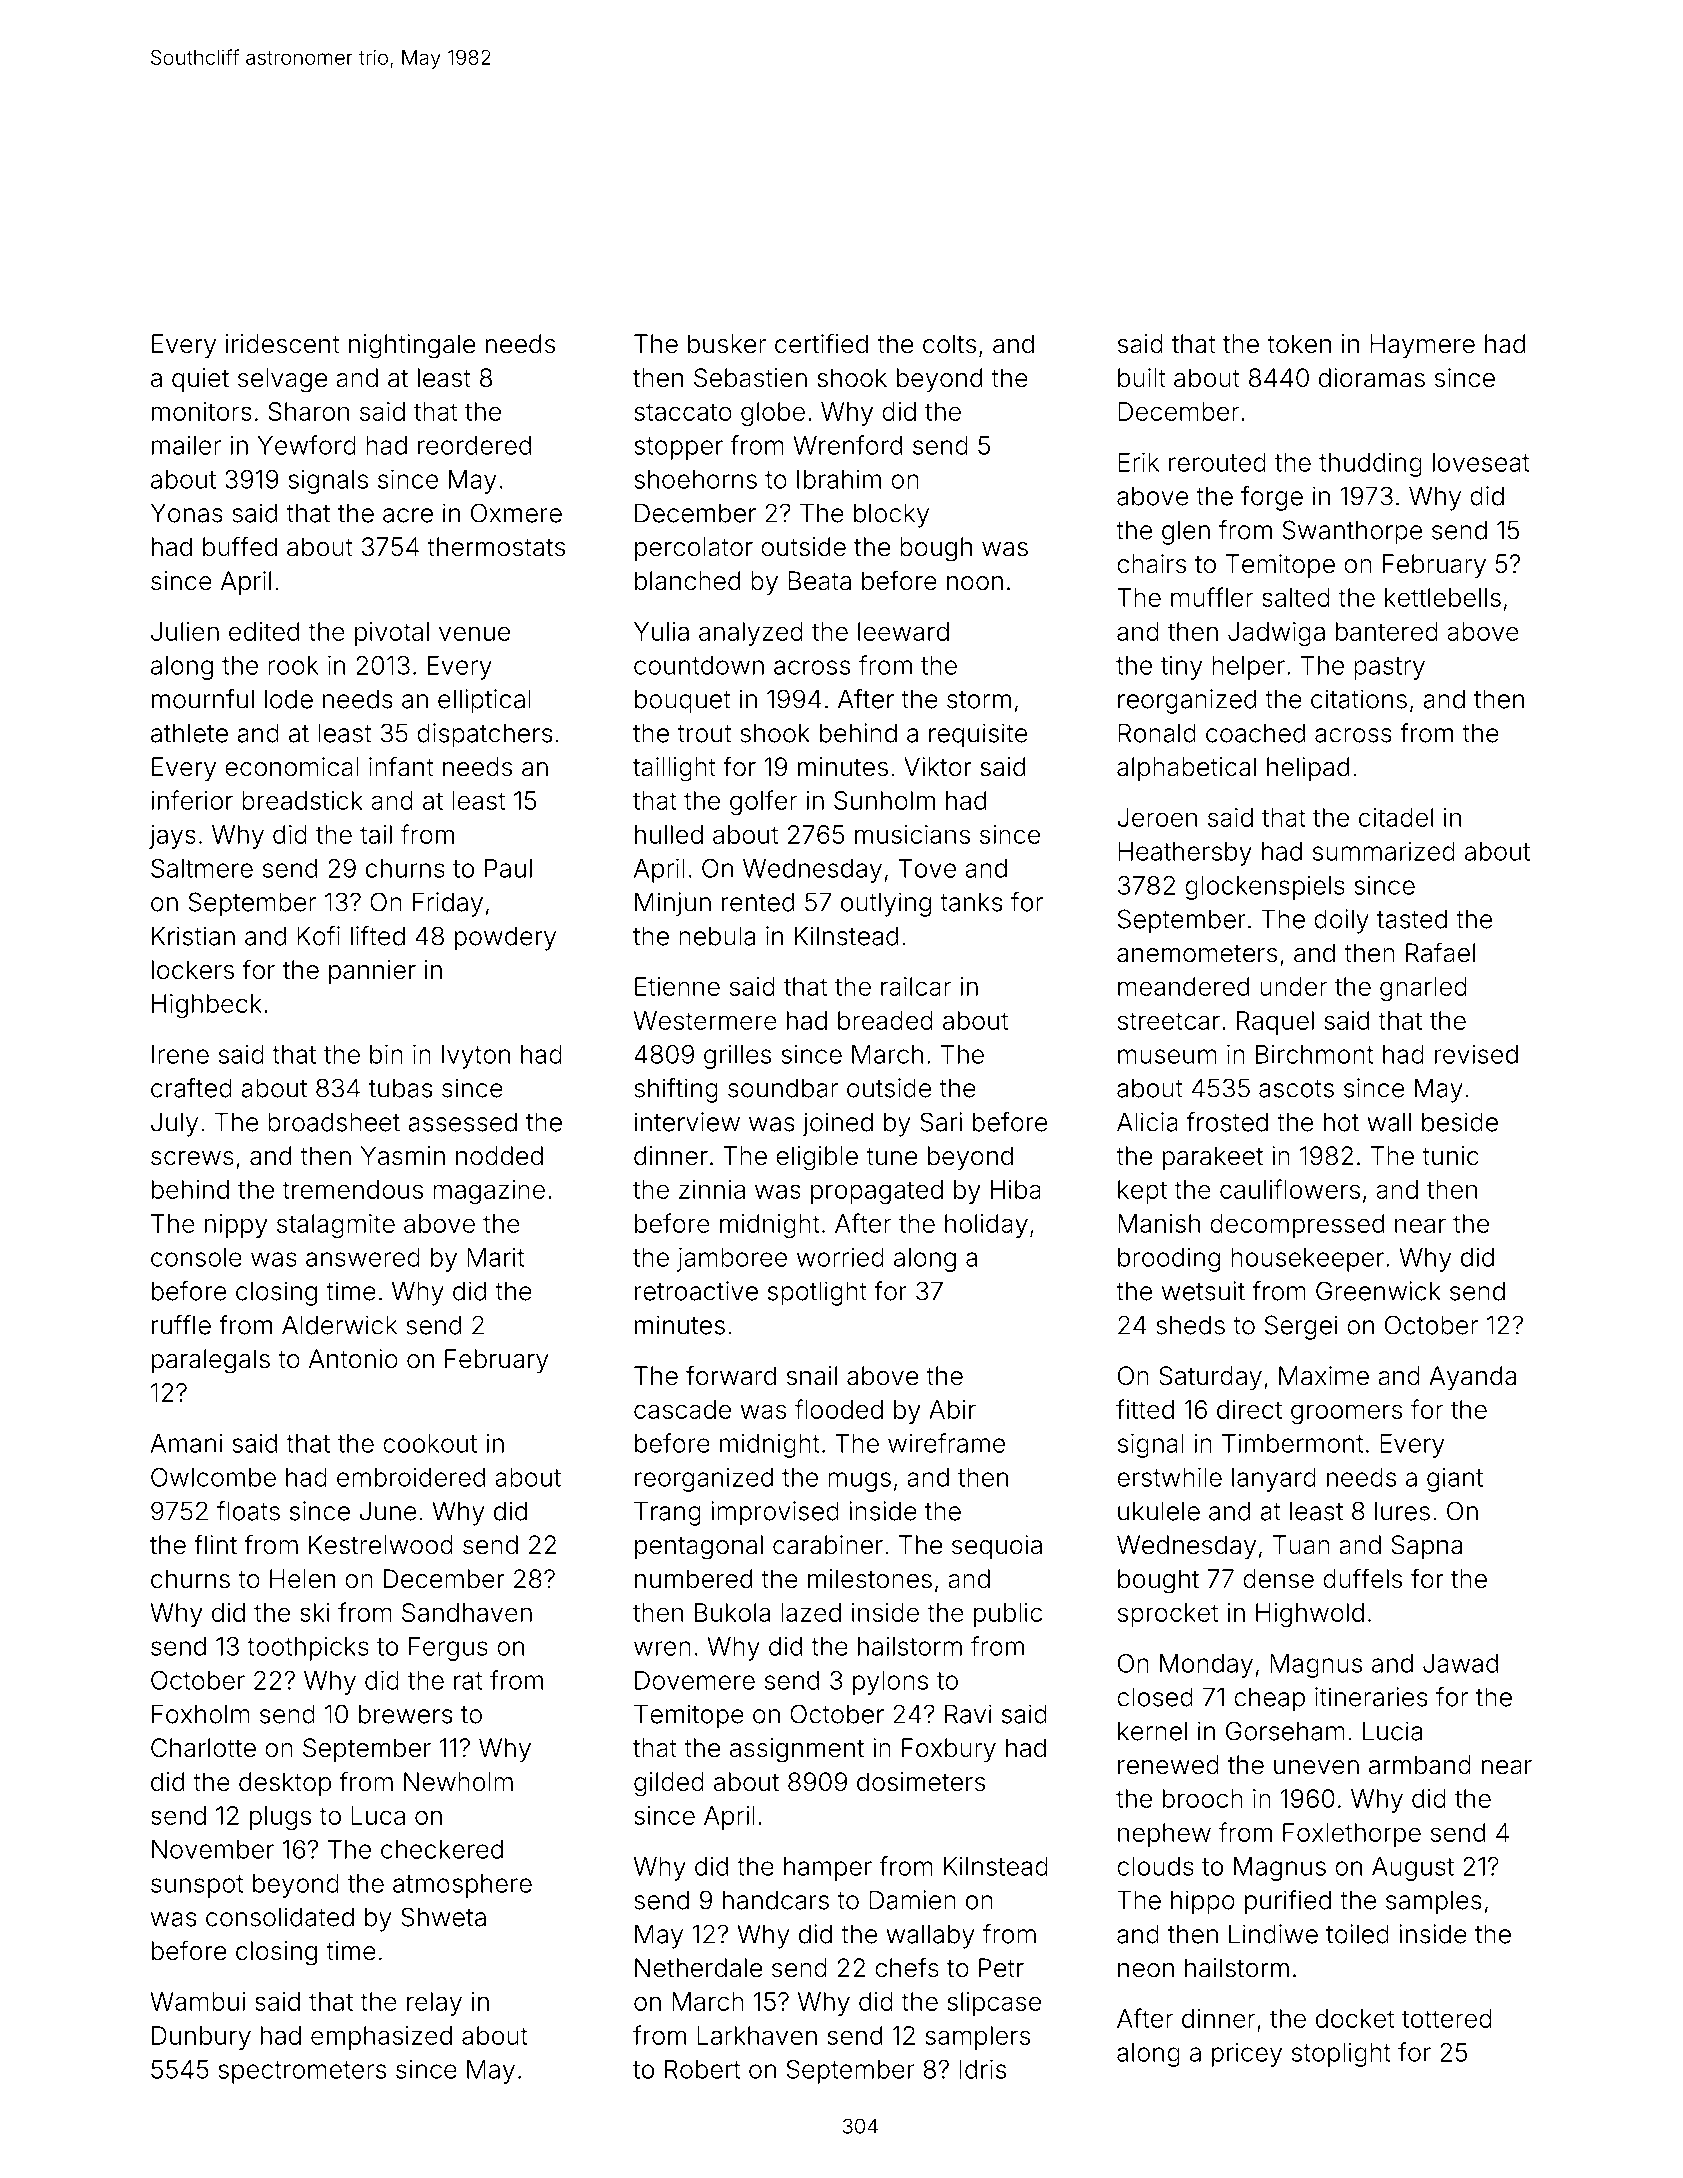 The height and width of the page is (2178, 1683). I want to click on cheap, so click(1269, 1699).
